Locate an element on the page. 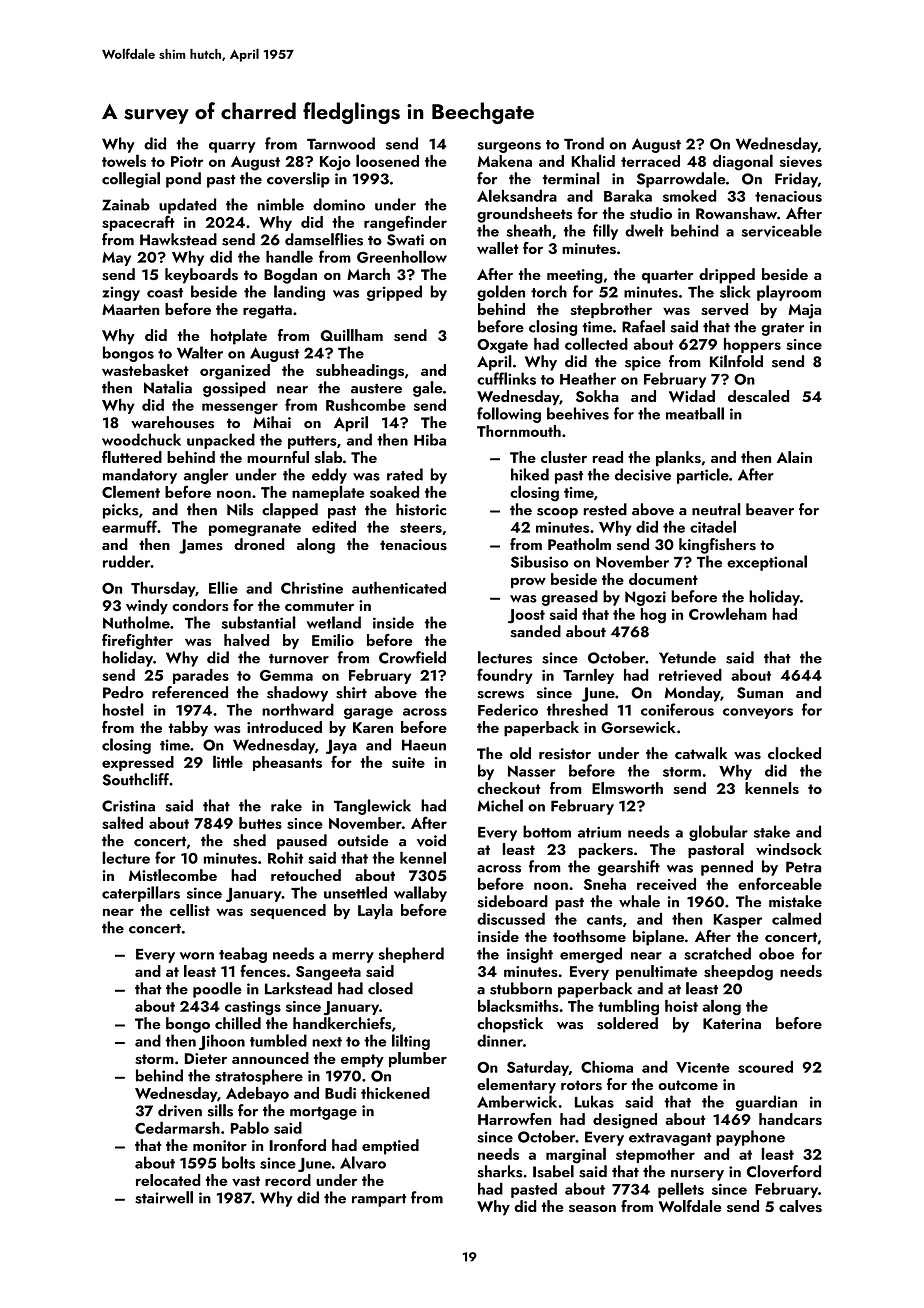 This page has width=924, height=1308. firefighter is located at coordinates (137, 642).
